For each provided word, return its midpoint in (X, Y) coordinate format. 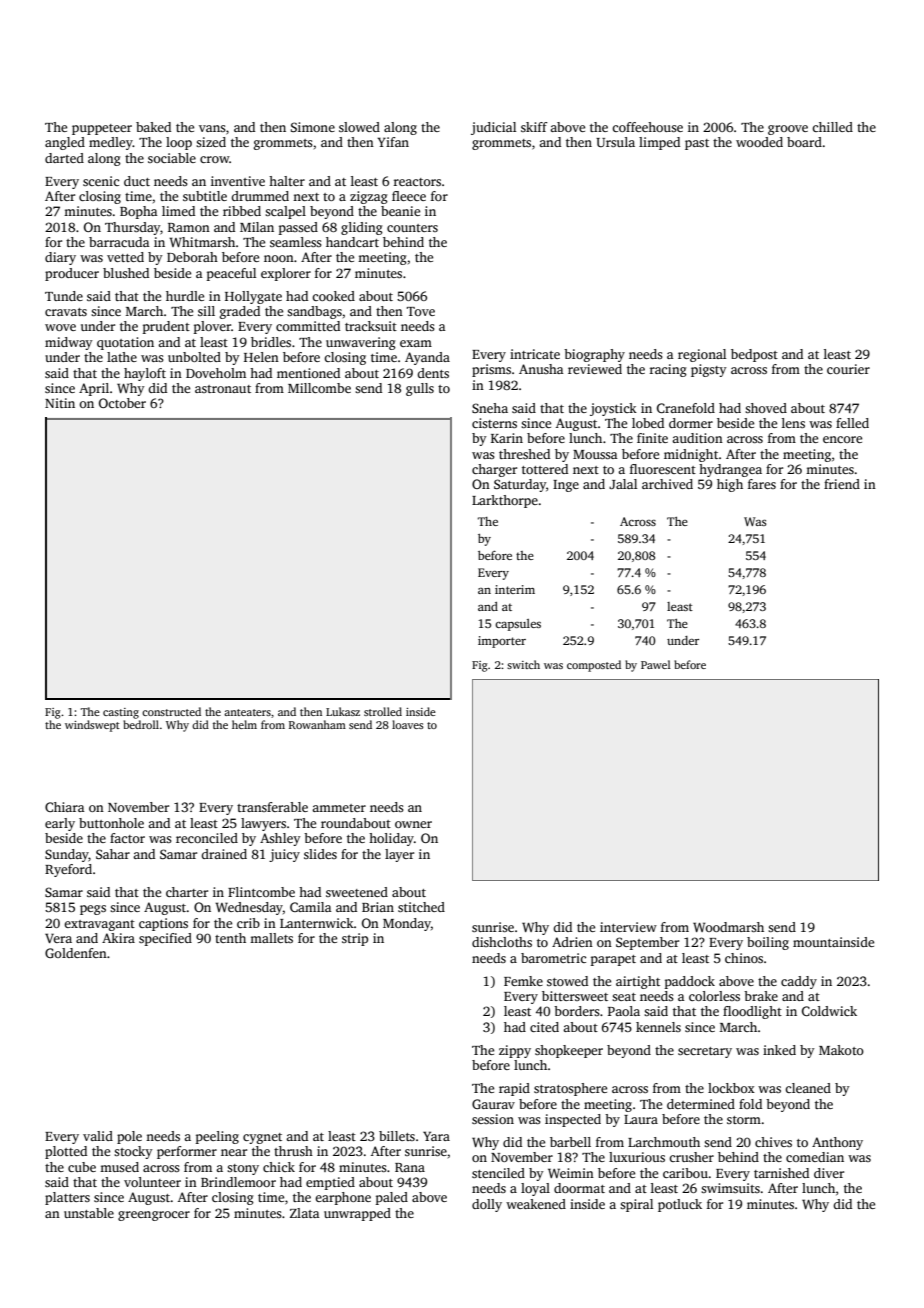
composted (594, 666)
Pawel (656, 664)
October (122, 403)
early (60, 824)
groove (788, 130)
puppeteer (102, 129)
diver (829, 1173)
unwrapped (357, 1214)
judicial (493, 128)
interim (515, 589)
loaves (408, 724)
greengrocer (154, 1216)
